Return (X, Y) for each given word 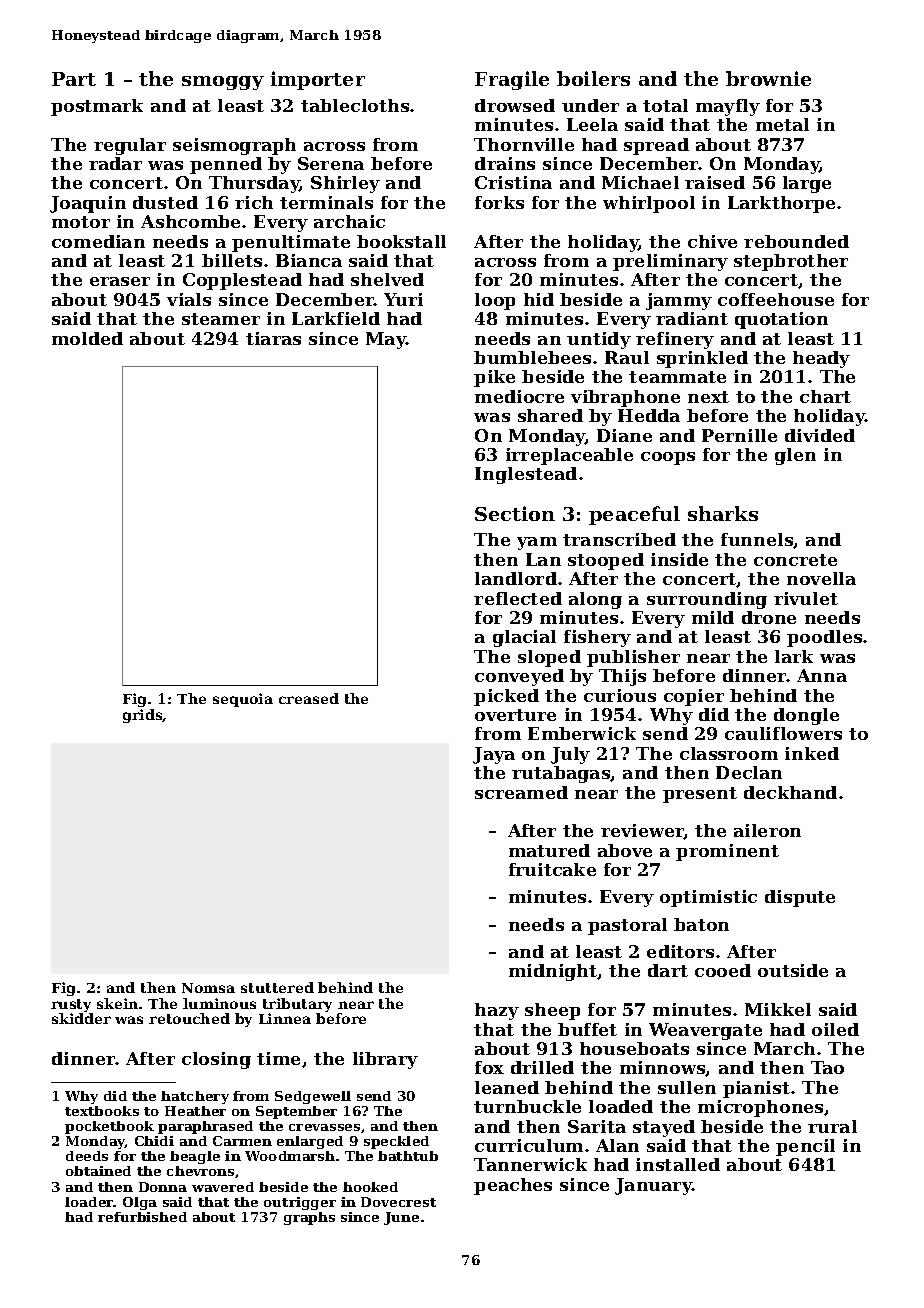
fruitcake (552, 869)
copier (694, 697)
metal (782, 124)
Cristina (513, 182)
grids (143, 716)
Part (74, 79)
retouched (189, 1018)
